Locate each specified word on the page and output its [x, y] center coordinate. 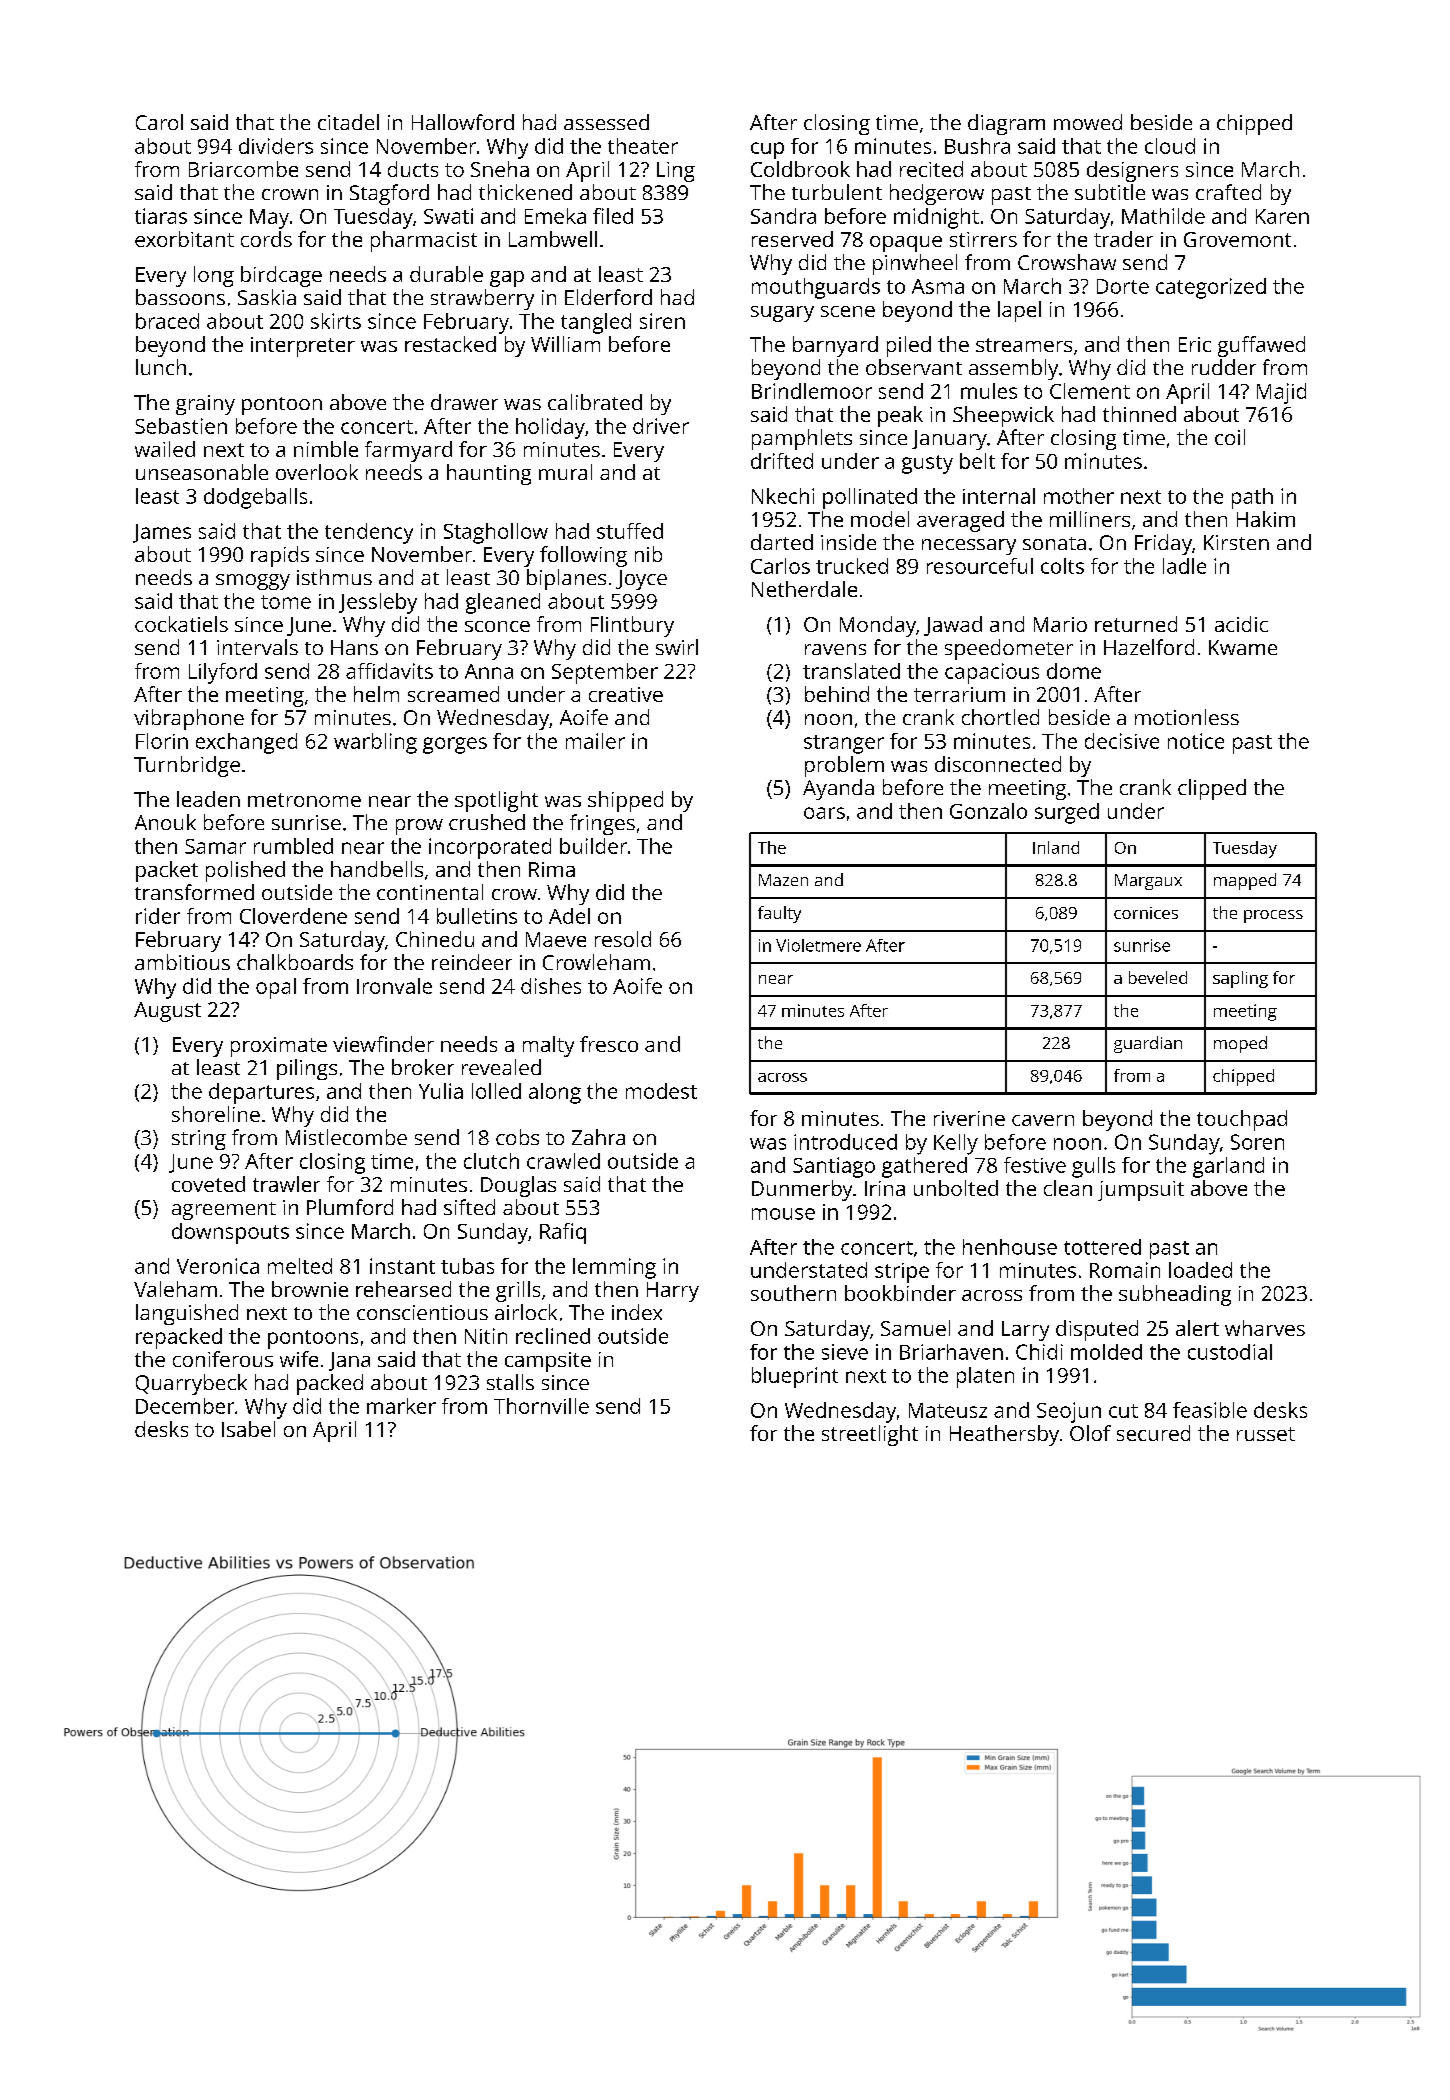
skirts [336, 321]
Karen [1282, 216]
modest [661, 1091]
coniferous [223, 1359]
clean [1068, 1188]
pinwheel [915, 264]
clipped [1212, 789]
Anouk [165, 822]
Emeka [555, 216]
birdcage [281, 276]
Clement [1090, 391]
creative [626, 694]
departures [261, 1093]
